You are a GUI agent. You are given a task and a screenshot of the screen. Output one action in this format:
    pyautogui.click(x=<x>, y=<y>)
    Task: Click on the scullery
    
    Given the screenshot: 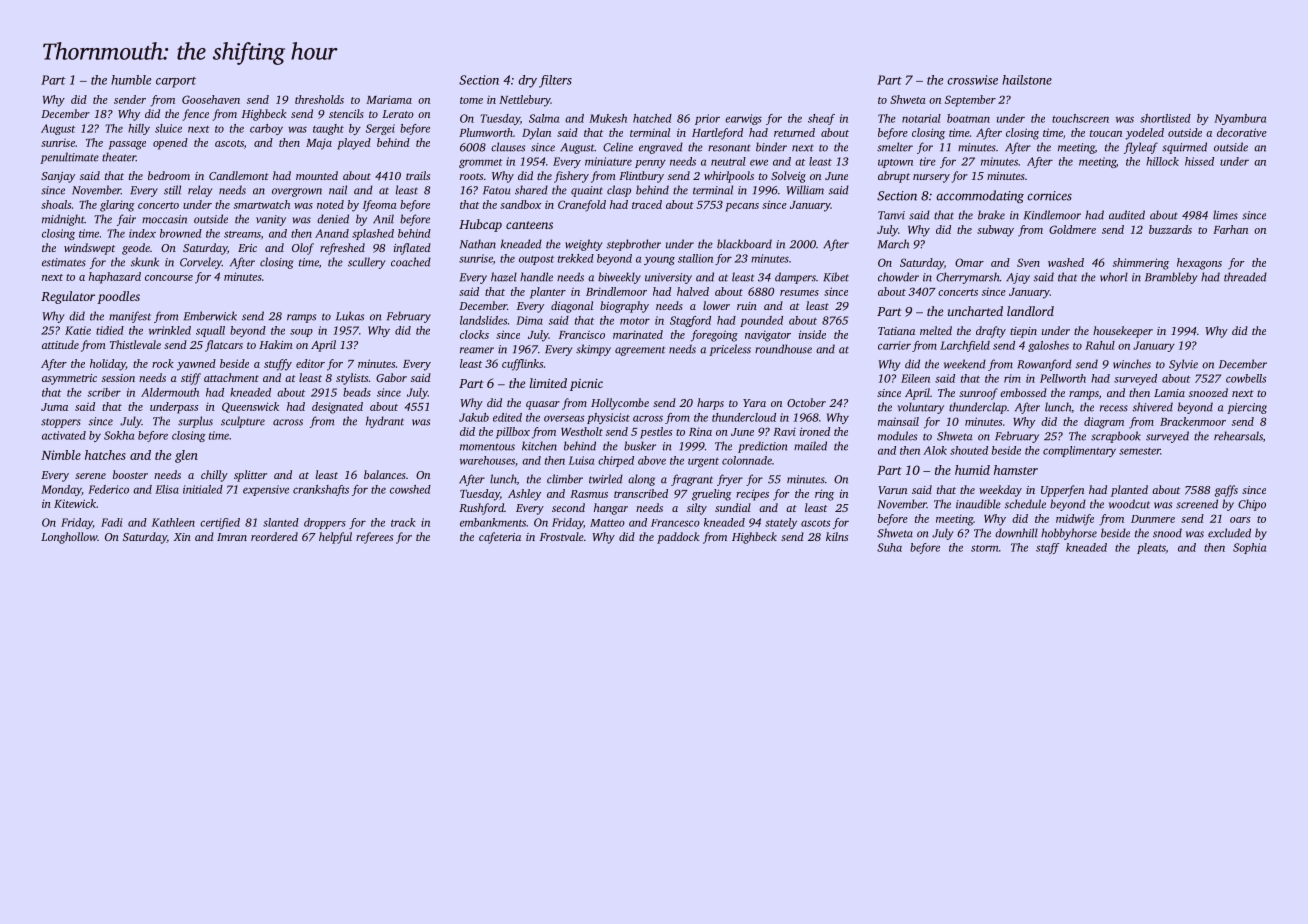 What is the action you would take?
    pyautogui.click(x=366, y=263)
